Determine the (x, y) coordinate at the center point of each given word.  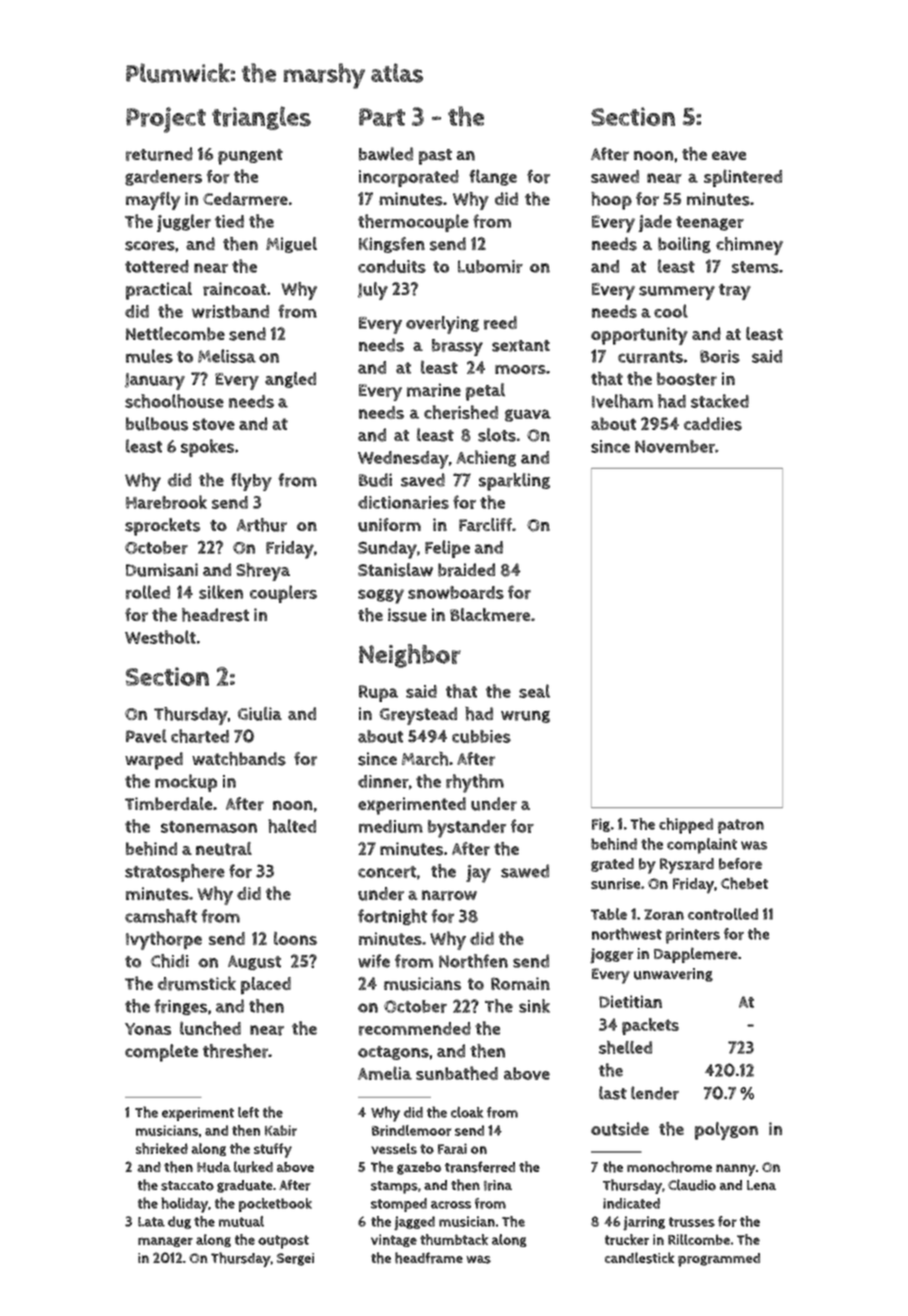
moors (520, 370)
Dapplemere (696, 955)
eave (729, 156)
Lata (151, 1222)
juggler (184, 223)
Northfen (473, 961)
